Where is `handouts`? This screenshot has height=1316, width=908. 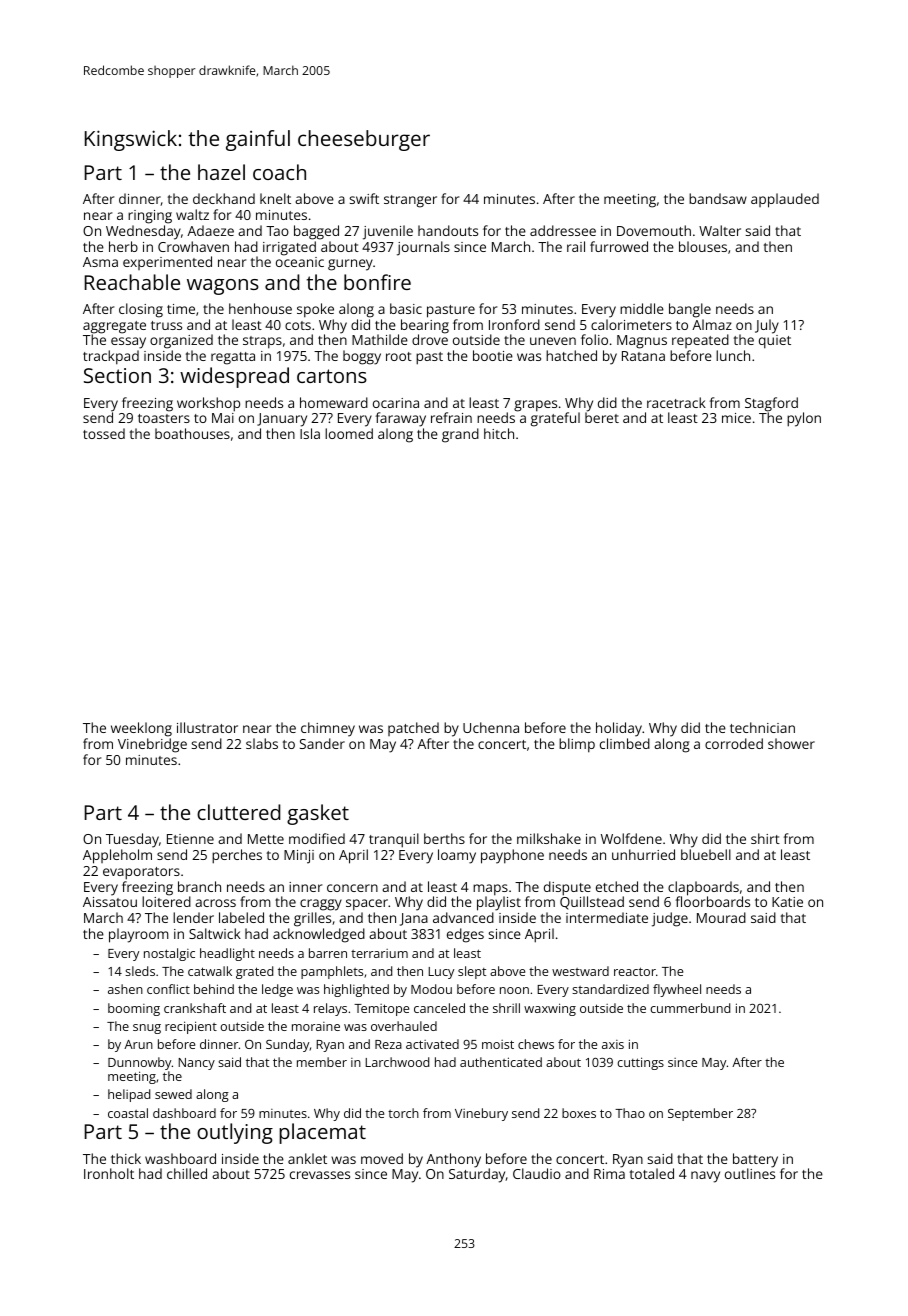
handouts is located at coordinates (448, 230).
